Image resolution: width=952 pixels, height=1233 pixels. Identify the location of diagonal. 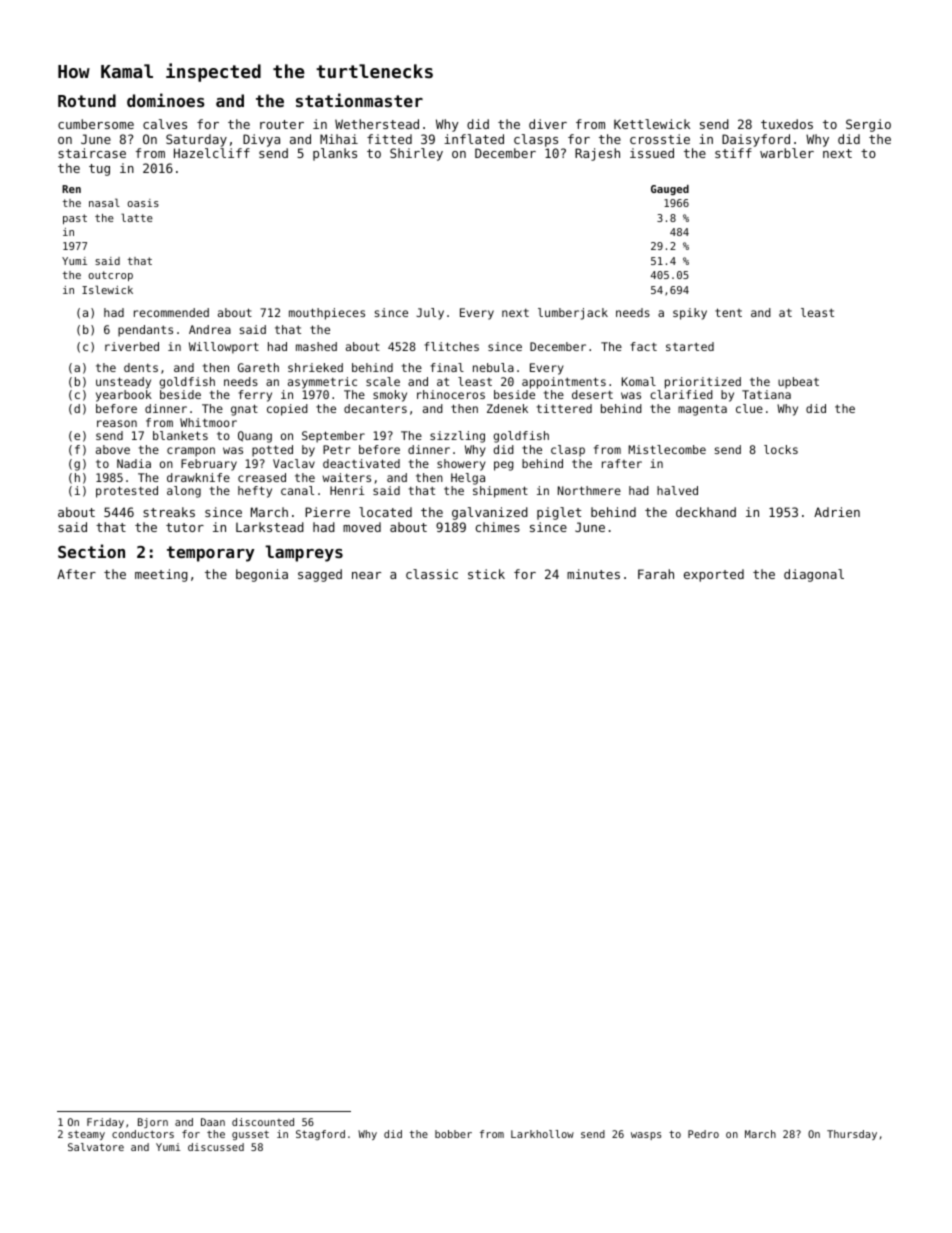
(814, 575).
